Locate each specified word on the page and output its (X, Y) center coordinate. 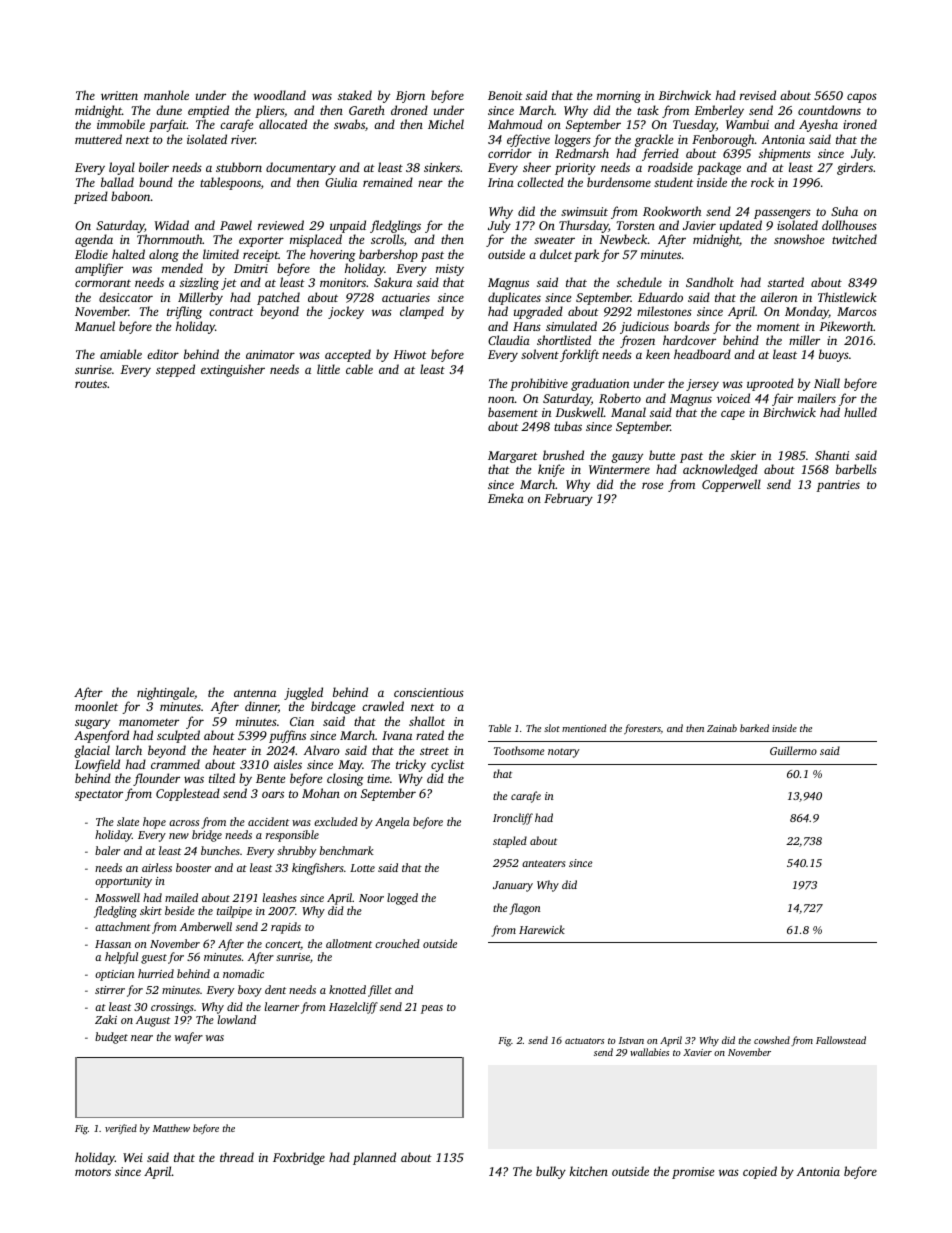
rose (652, 485)
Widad (172, 225)
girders (855, 168)
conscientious (429, 692)
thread (237, 1157)
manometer (149, 722)
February (568, 499)
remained (388, 182)
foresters (642, 729)
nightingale (166, 693)
